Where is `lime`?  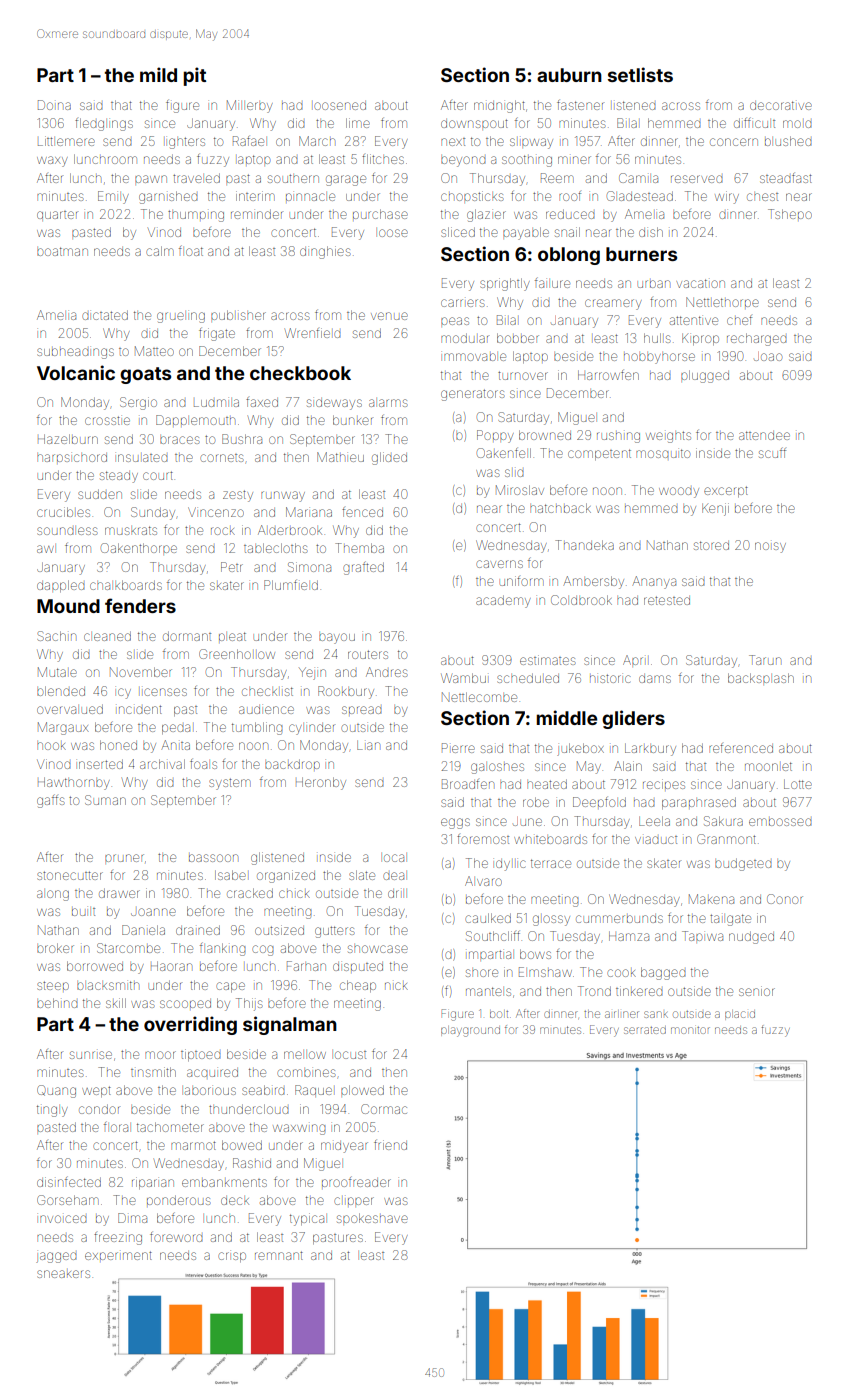 lime is located at coordinates (358, 123).
